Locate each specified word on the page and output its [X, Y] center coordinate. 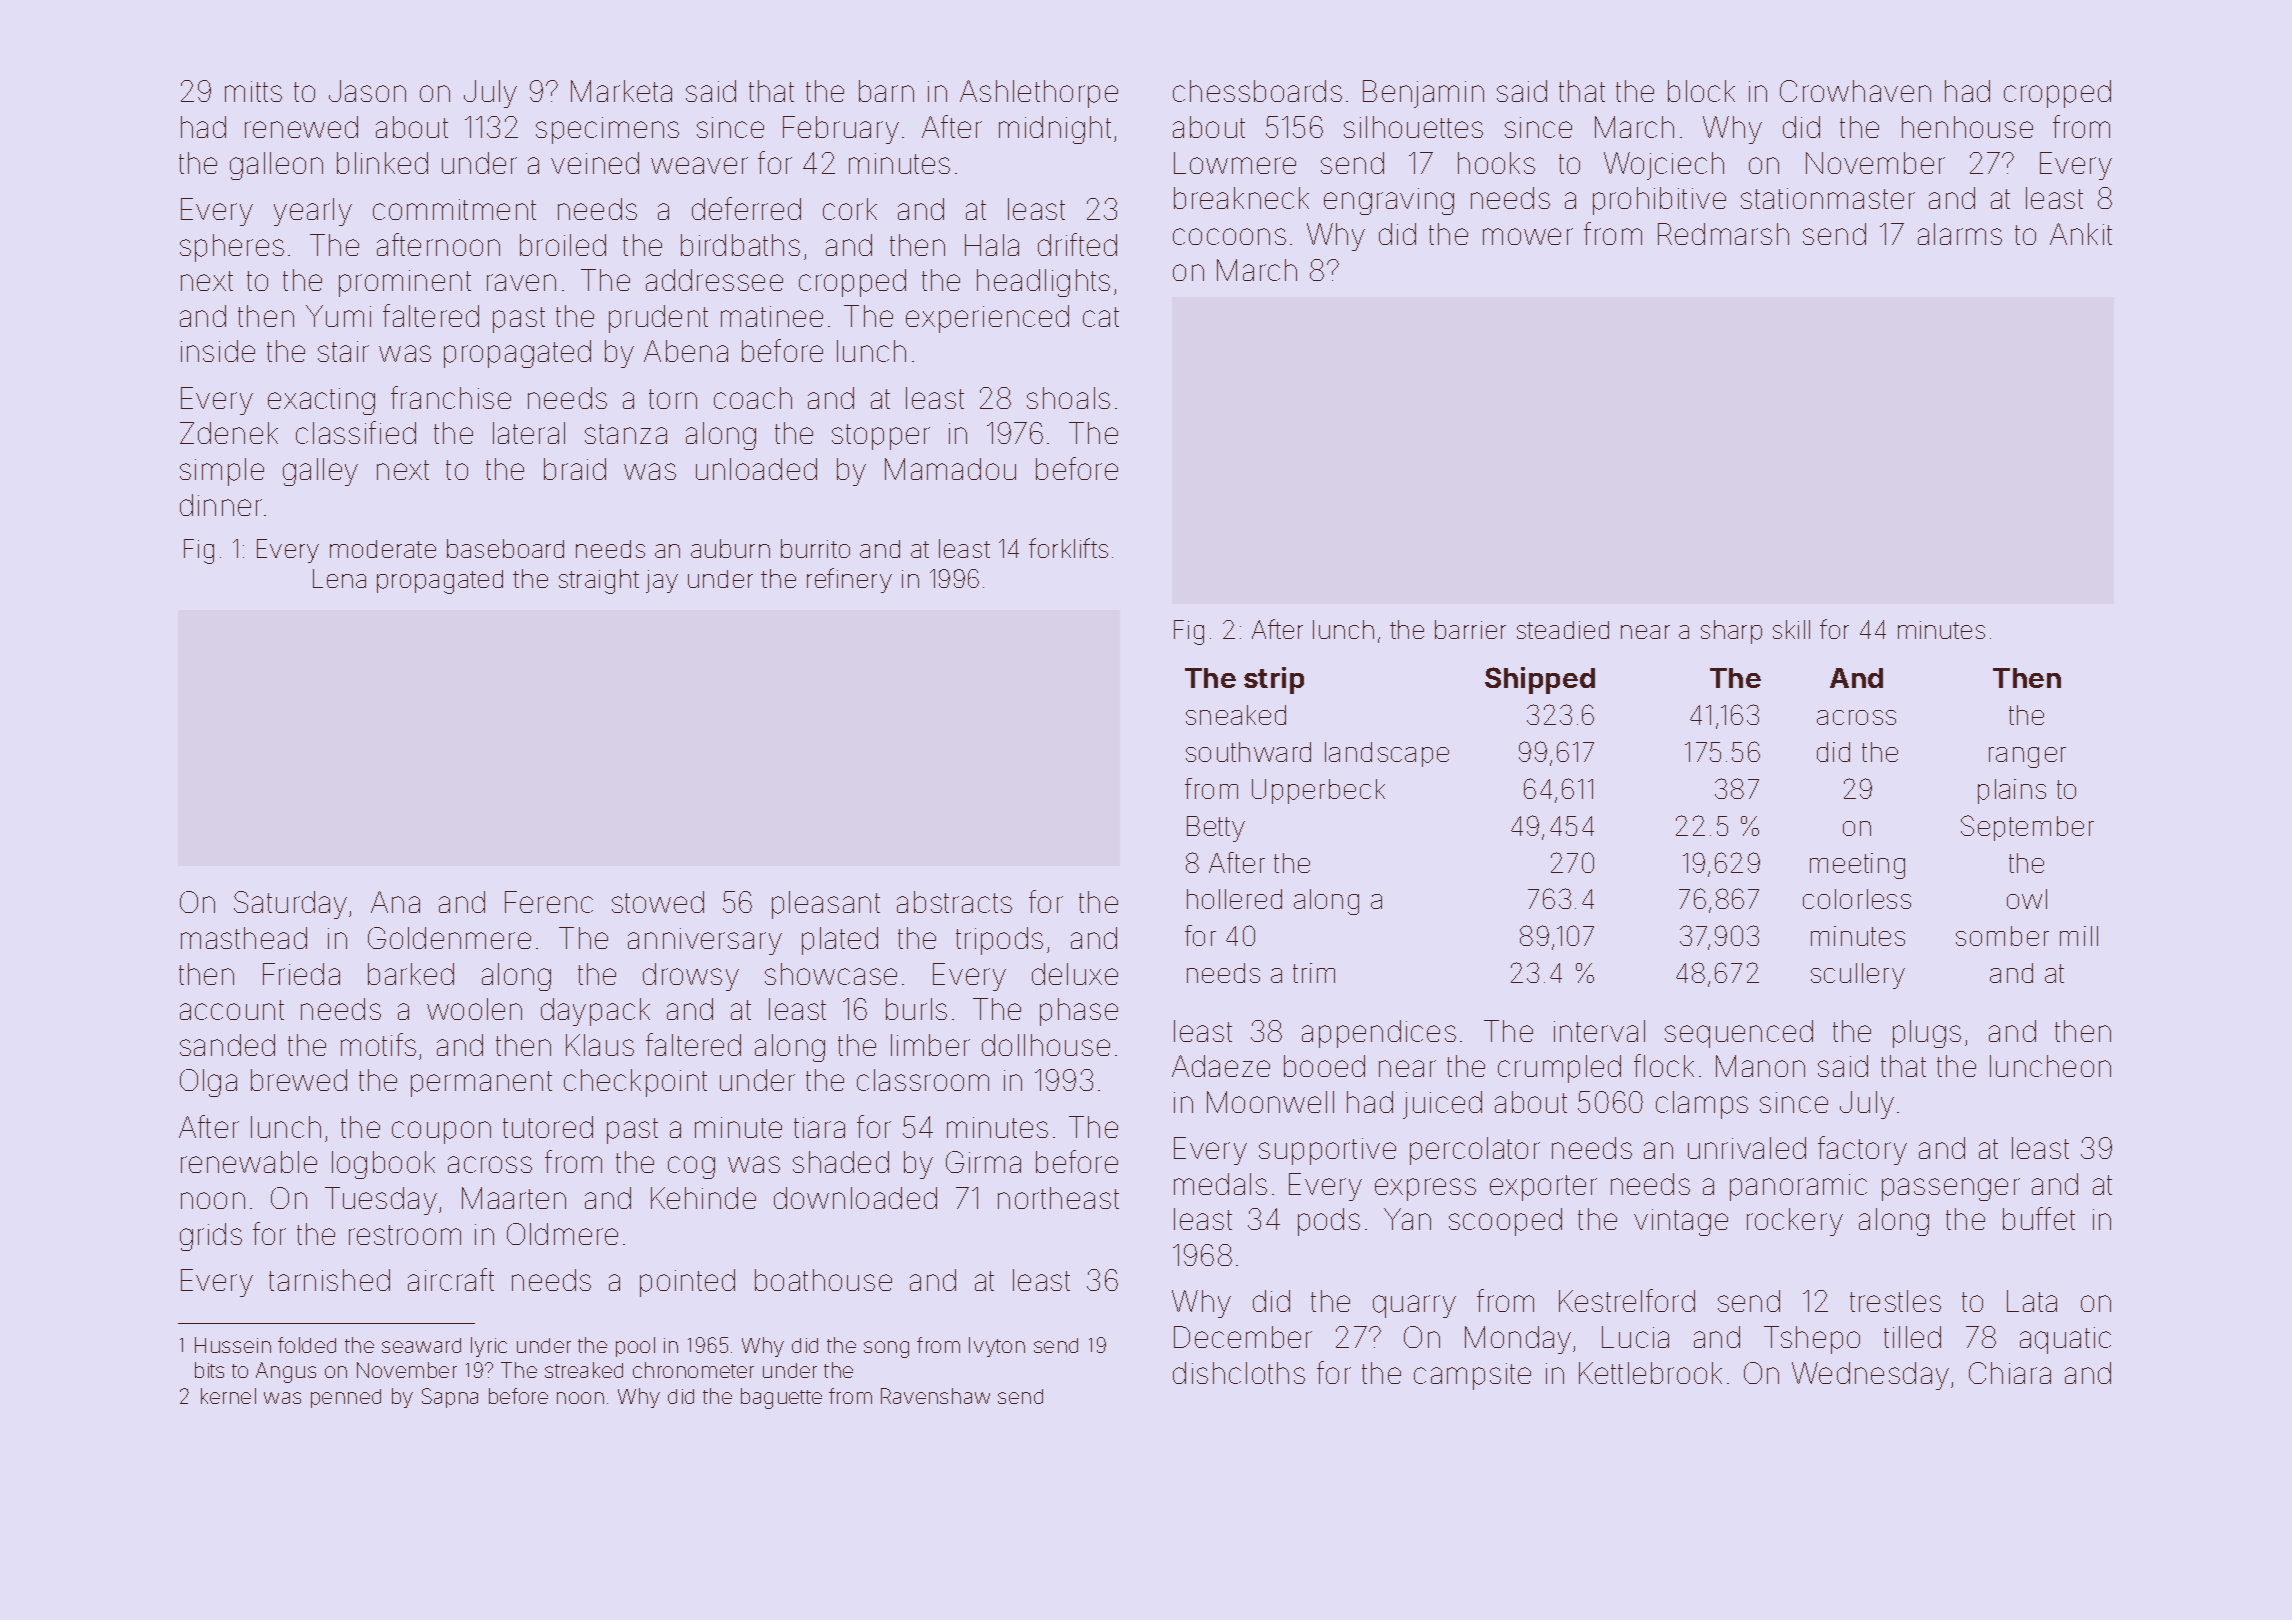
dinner [221, 505]
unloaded [756, 469]
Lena [339, 578]
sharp [1731, 632]
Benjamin [1423, 94]
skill [1791, 629]
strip [1274, 680]
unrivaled [1747, 1148]
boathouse [823, 1280]
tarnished [329, 1280]
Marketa [621, 91]
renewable [249, 1162]
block [1701, 91]
